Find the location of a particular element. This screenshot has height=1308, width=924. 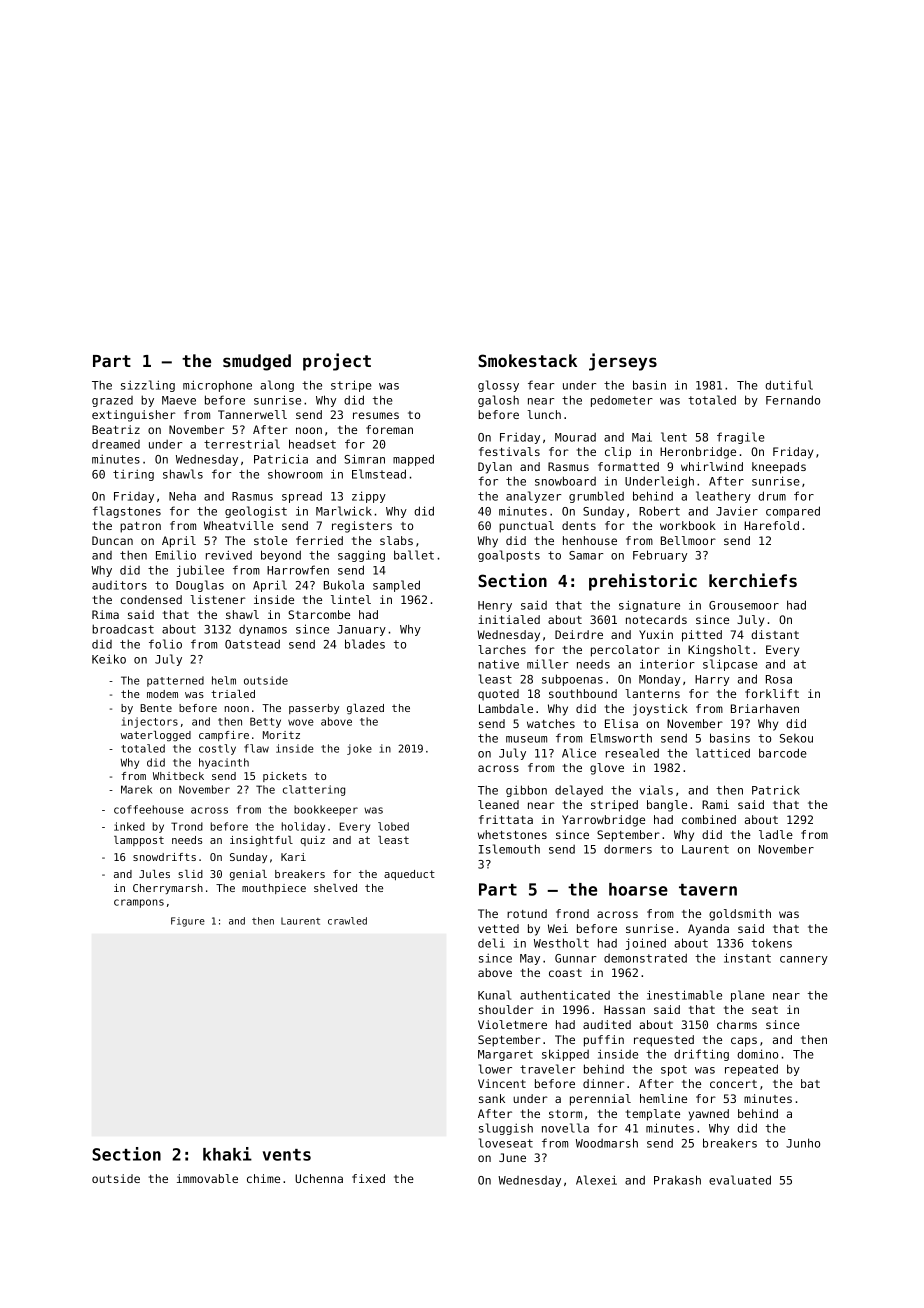

Margaret is located at coordinates (505, 1055).
